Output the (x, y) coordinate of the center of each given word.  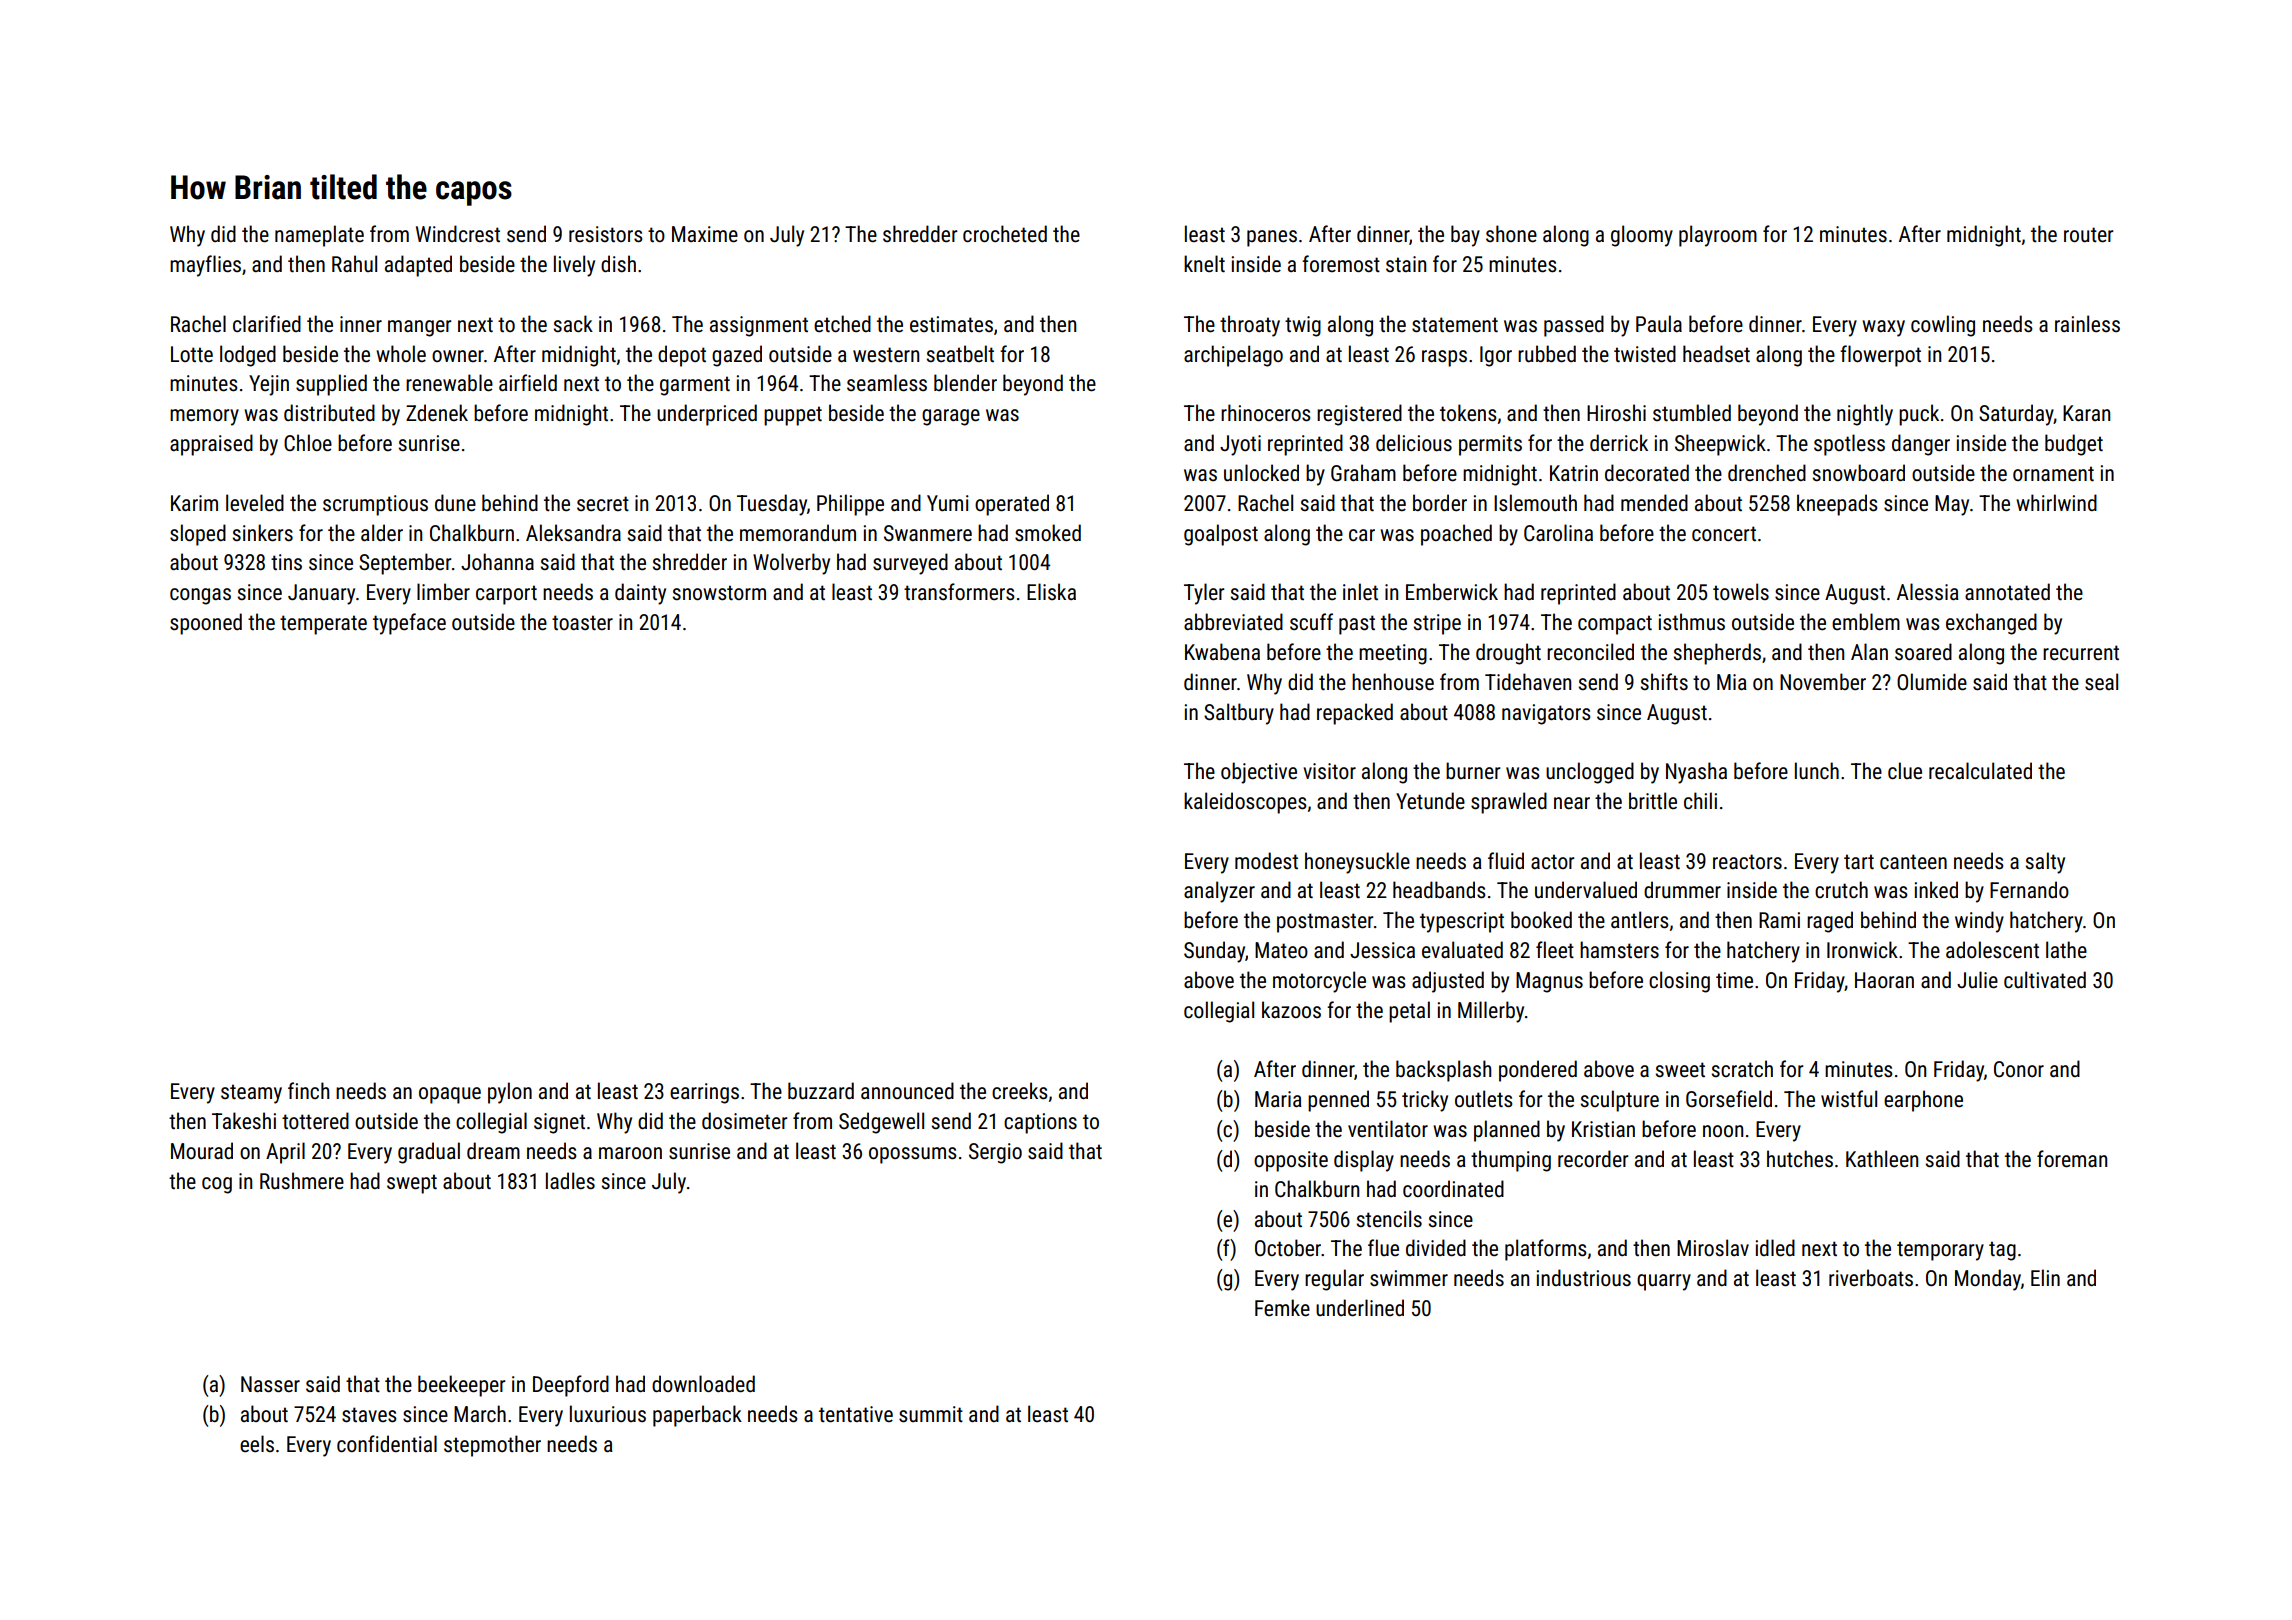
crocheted (1005, 234)
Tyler (1204, 594)
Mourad (202, 1151)
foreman (2072, 1159)
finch (308, 1090)
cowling (1943, 326)
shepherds (1717, 654)
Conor (2019, 1069)
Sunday (1214, 952)
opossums (913, 1155)
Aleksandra (573, 533)
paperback (697, 1416)
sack (573, 324)
